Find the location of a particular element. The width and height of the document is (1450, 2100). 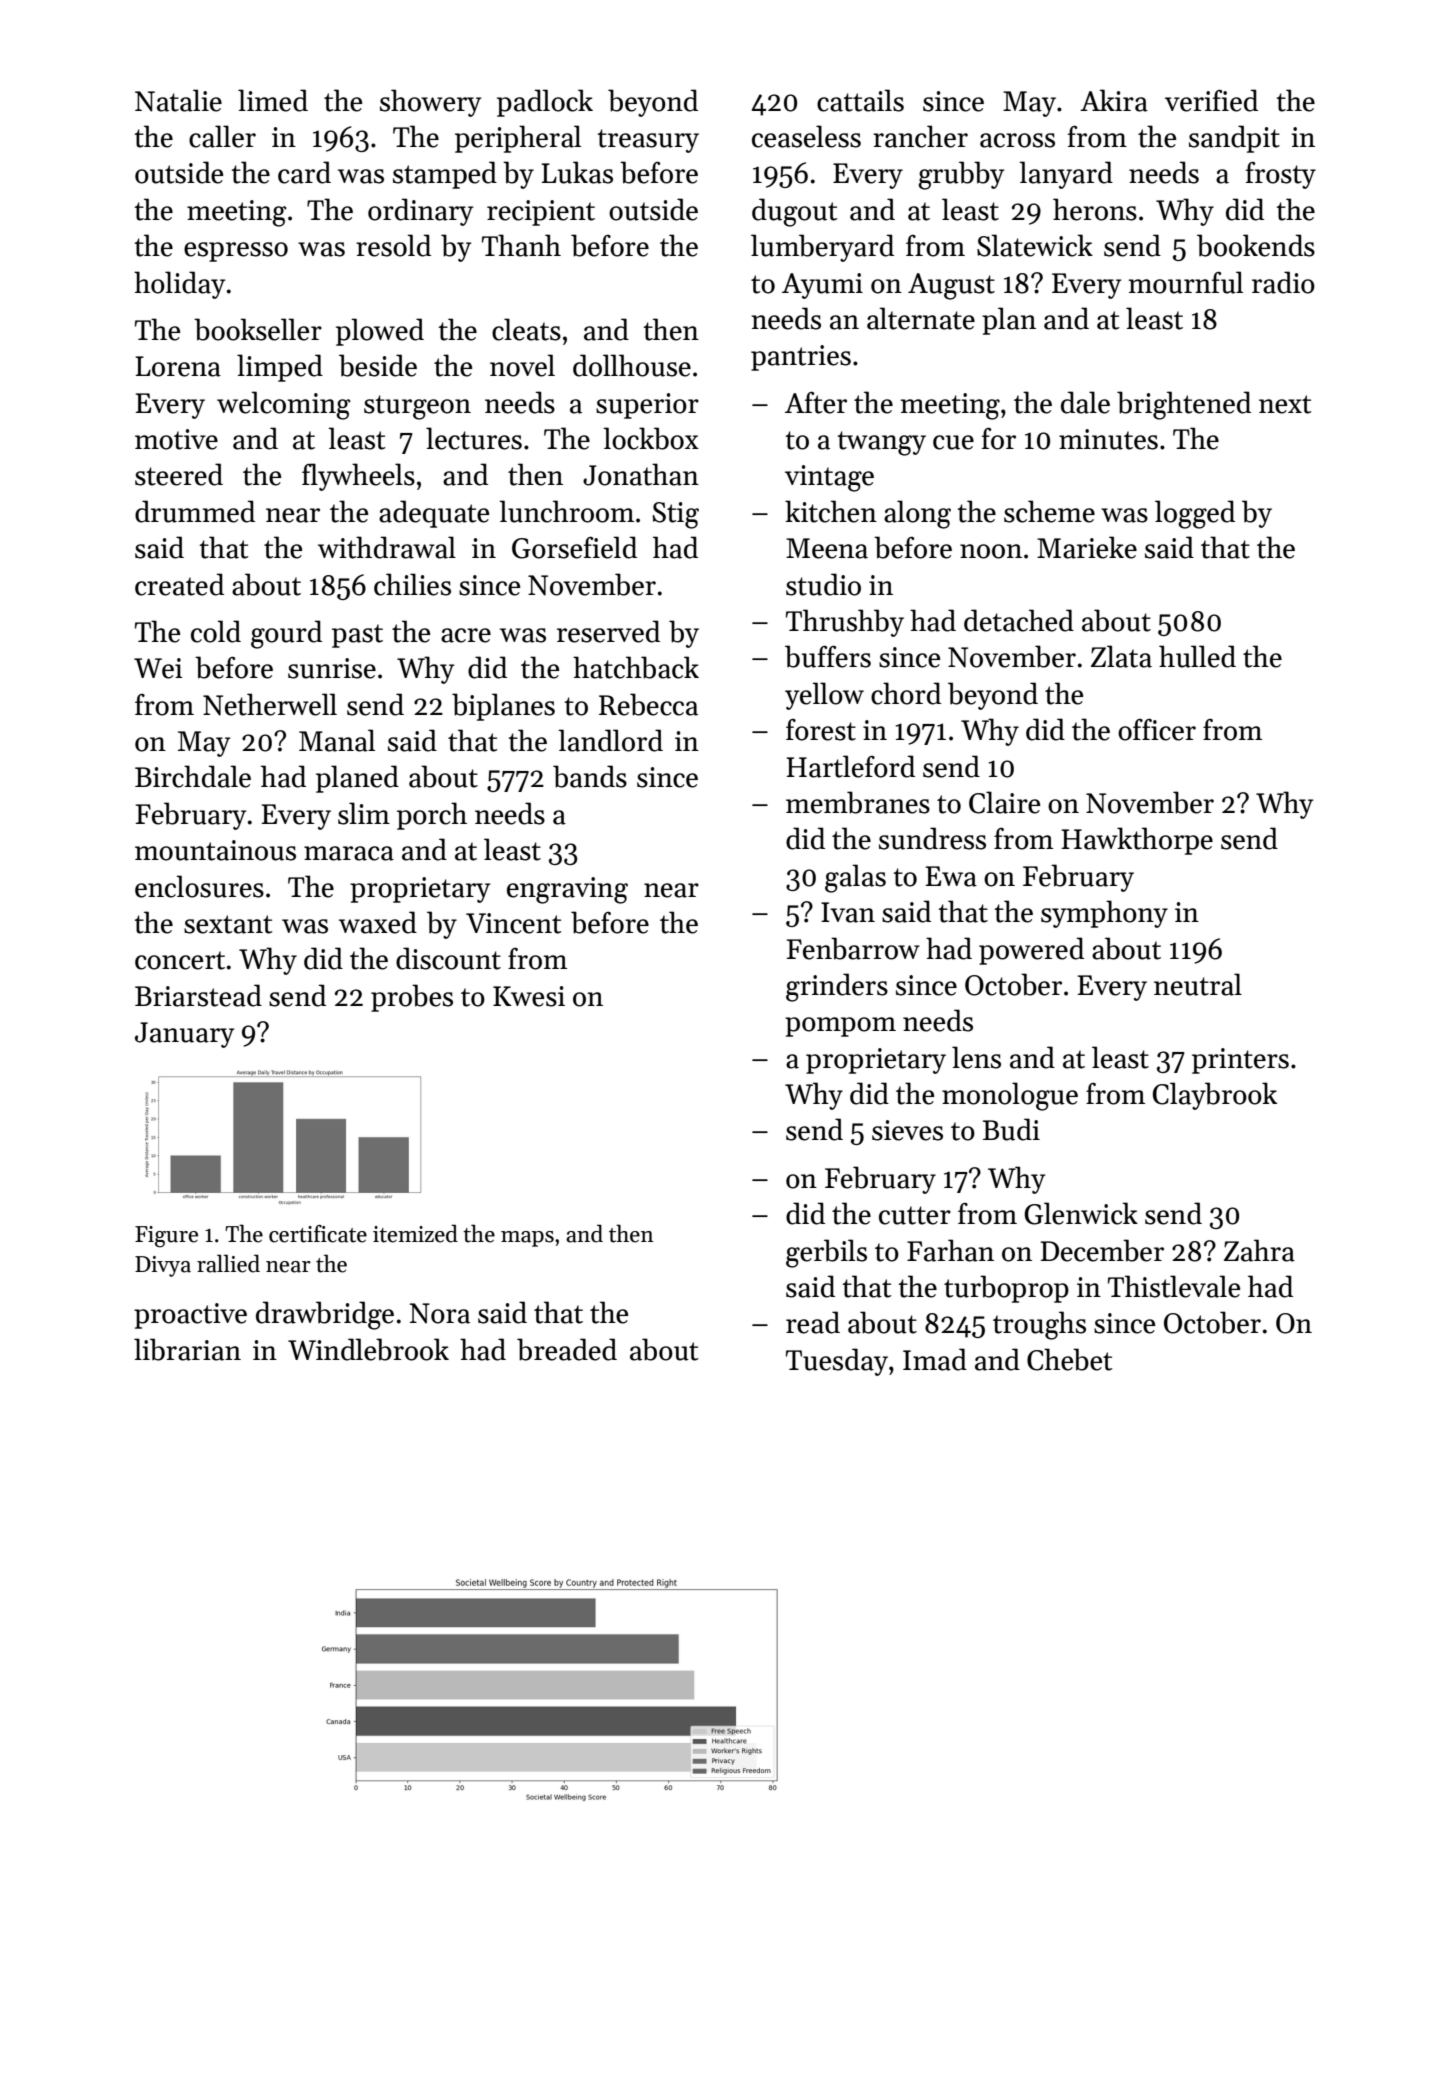

acre is located at coordinates (466, 635).
